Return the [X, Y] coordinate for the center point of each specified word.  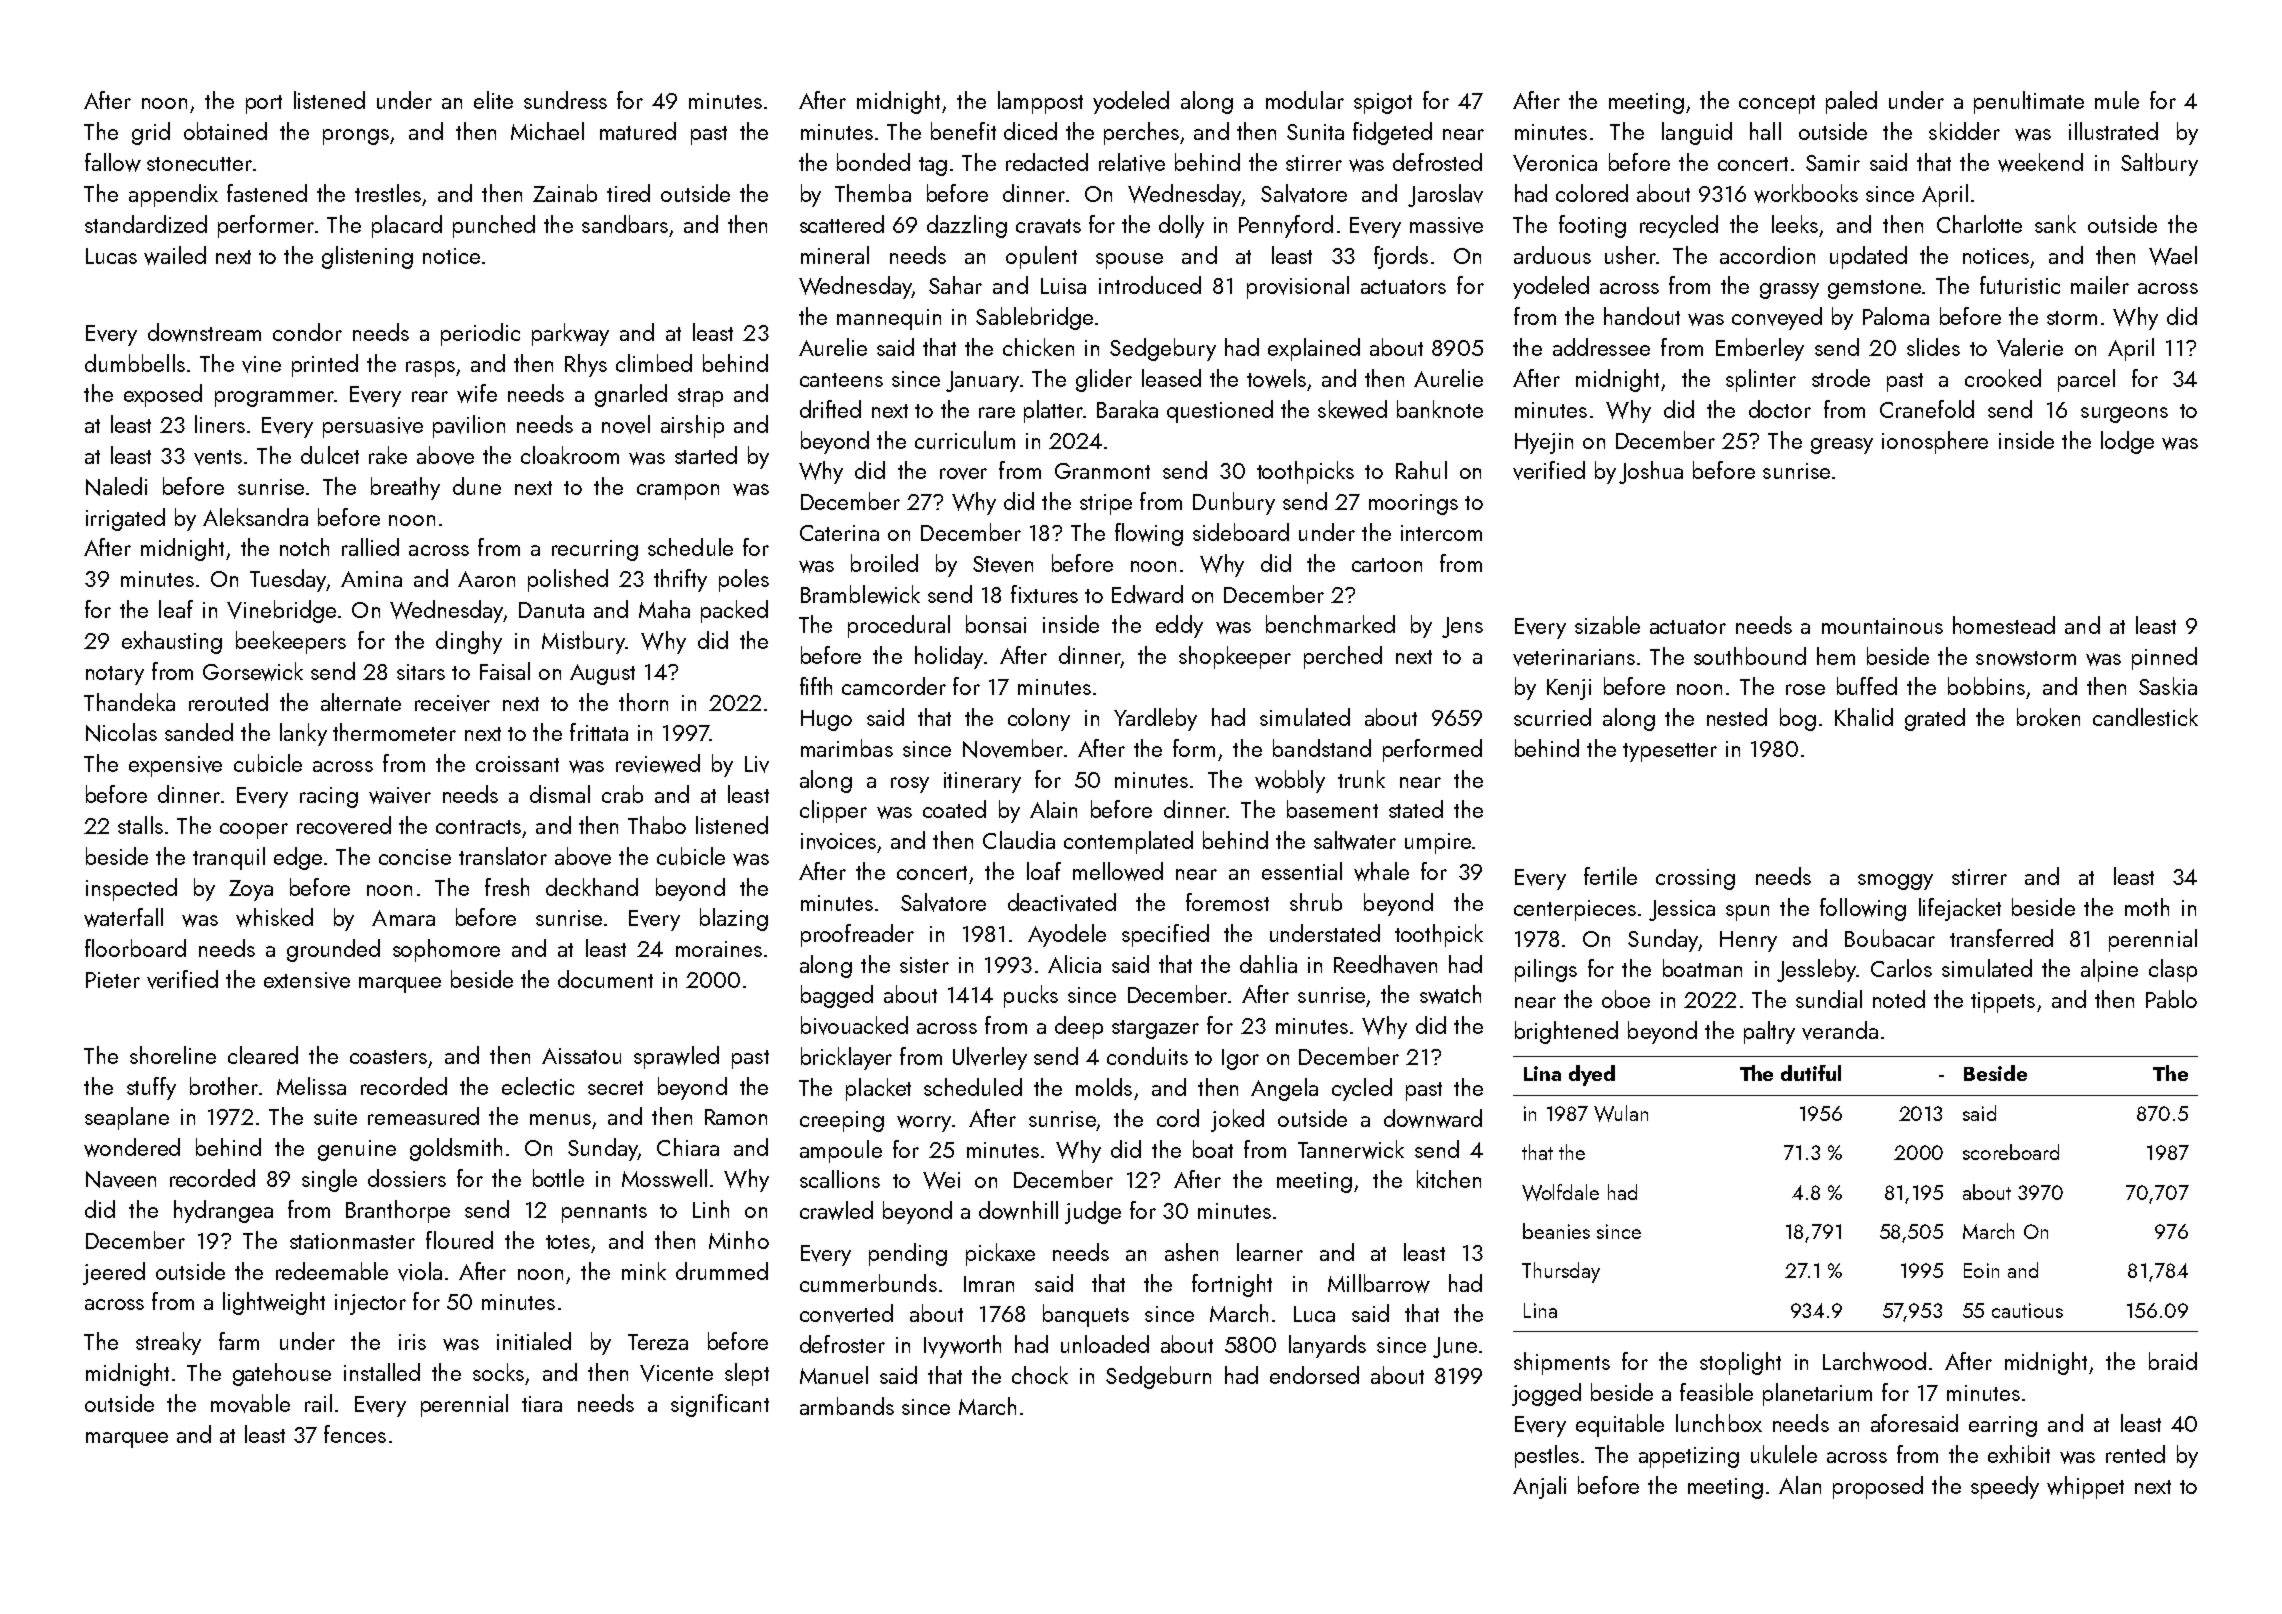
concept [1777, 104]
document [605, 979]
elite [493, 100]
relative [1132, 162]
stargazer [1155, 1029]
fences [355, 1434]
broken [2048, 717]
